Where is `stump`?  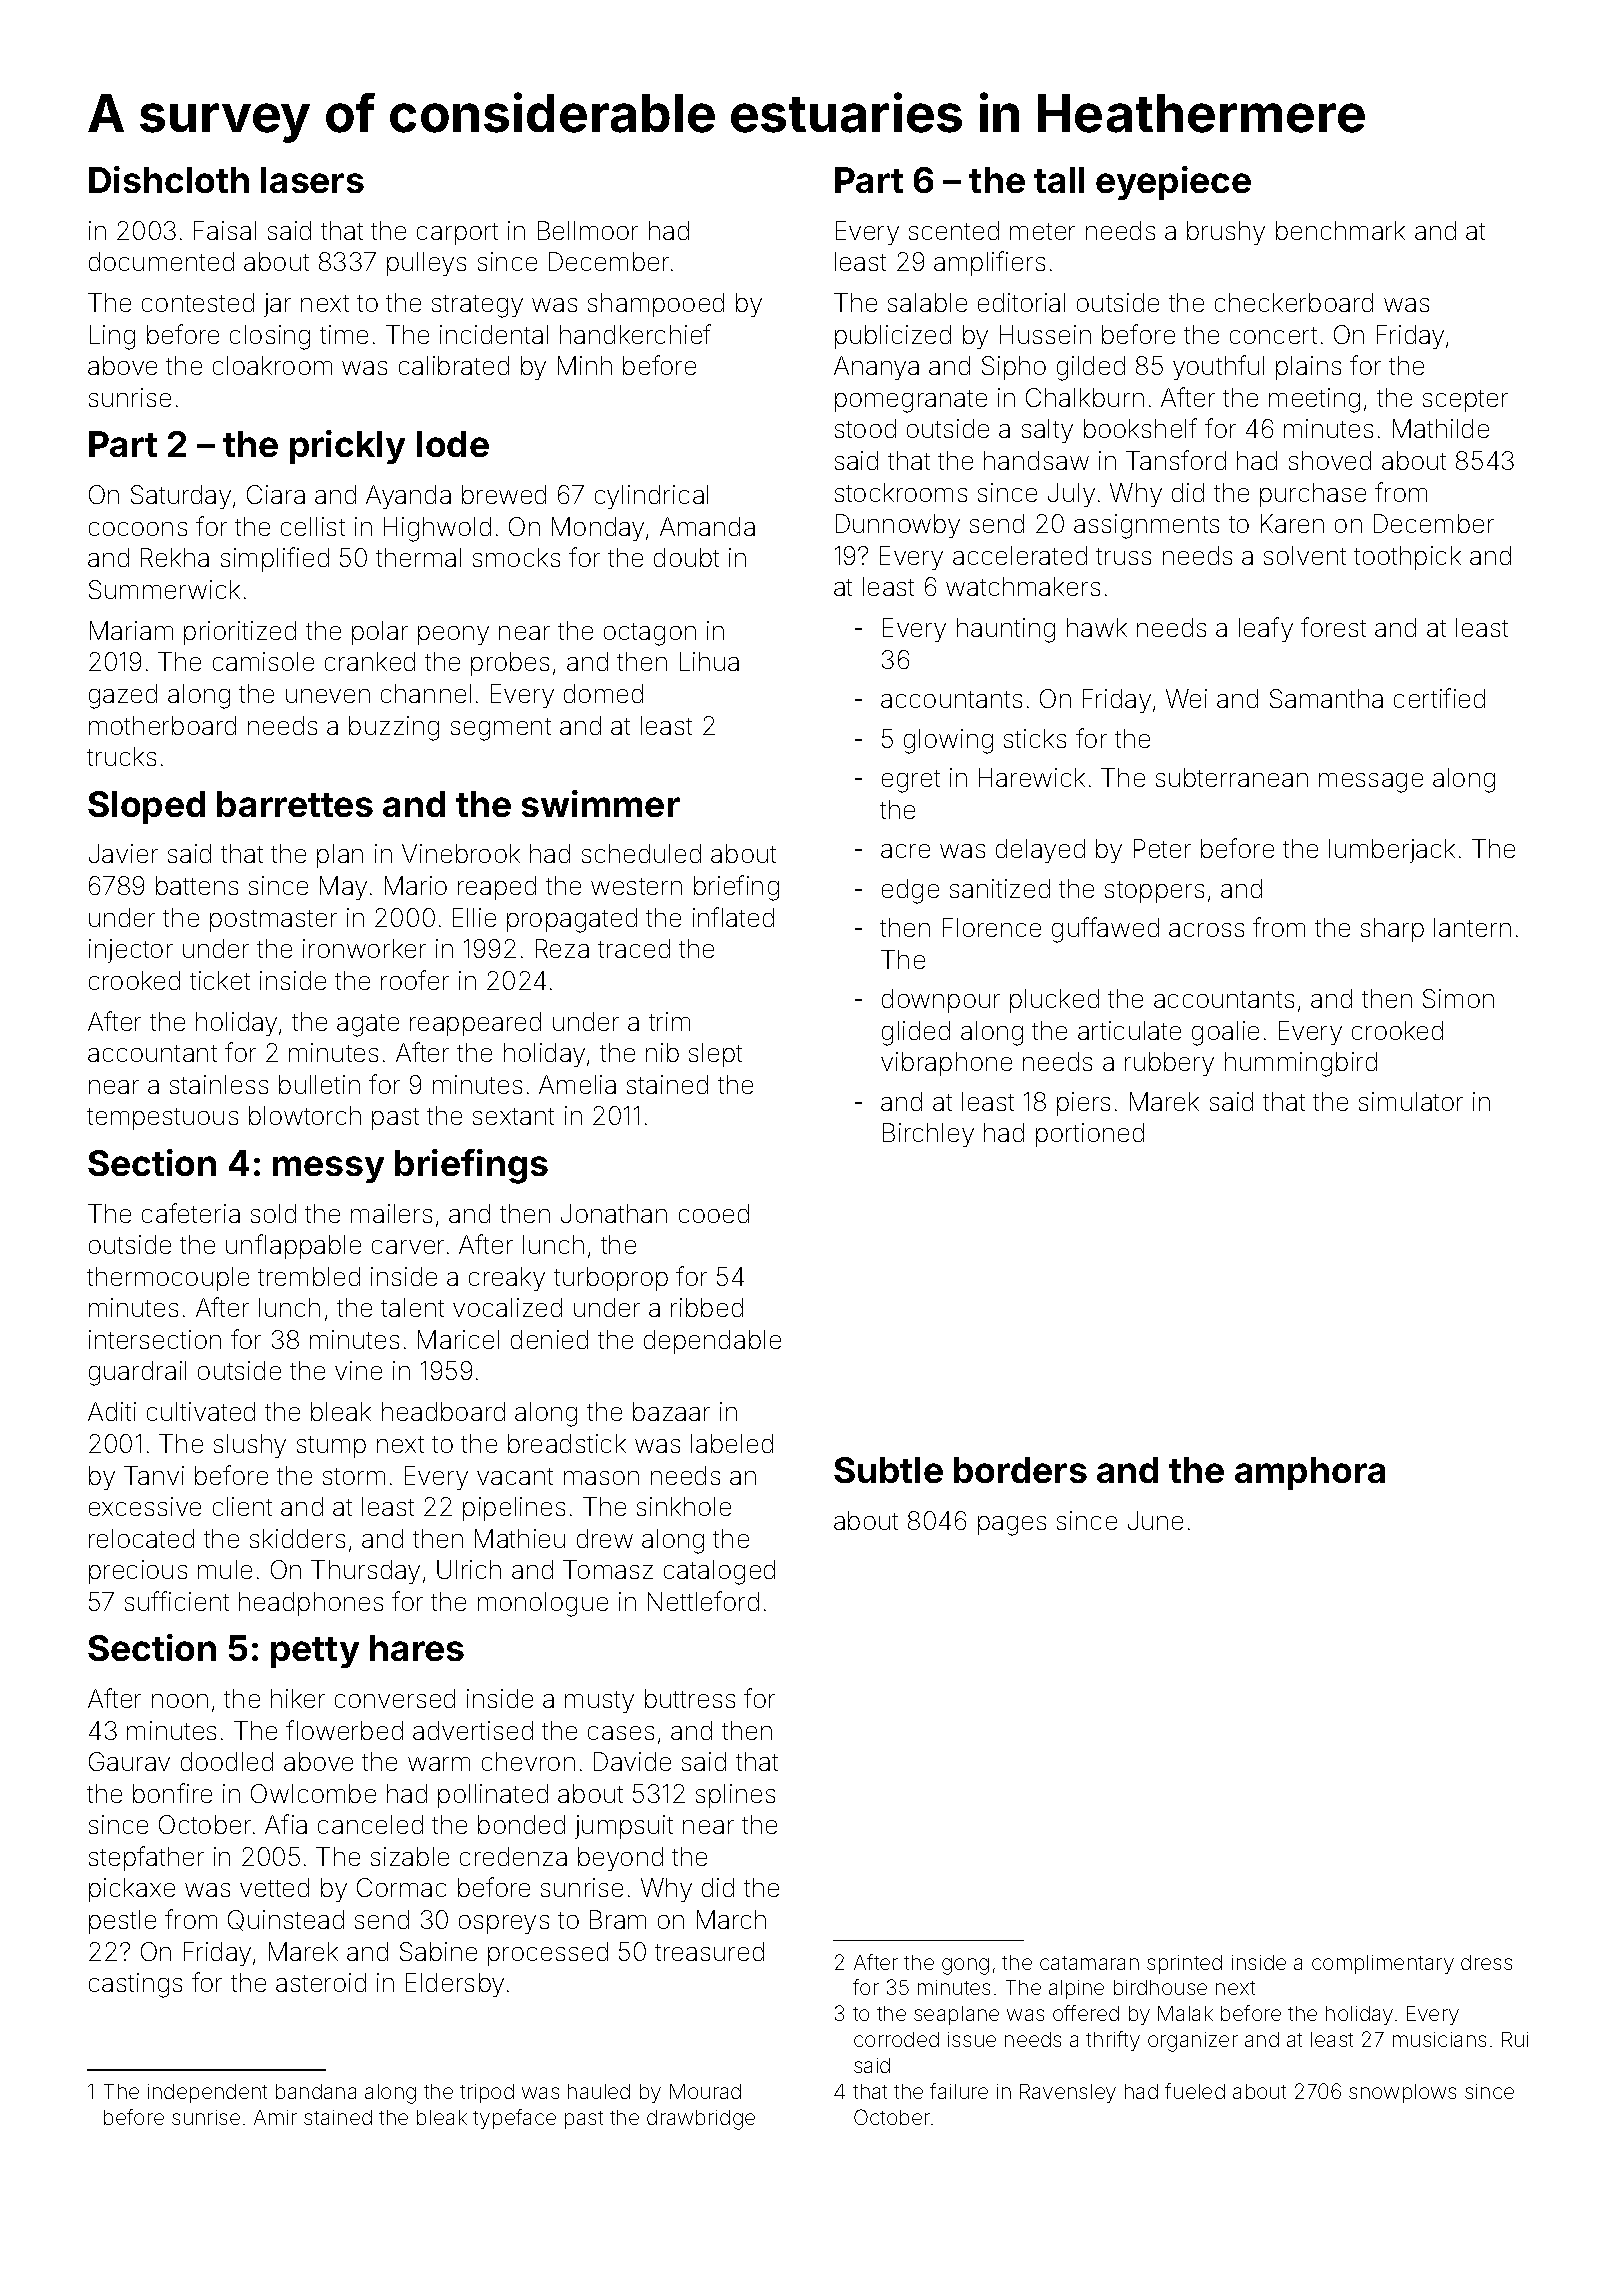 stump is located at coordinates (331, 1447).
